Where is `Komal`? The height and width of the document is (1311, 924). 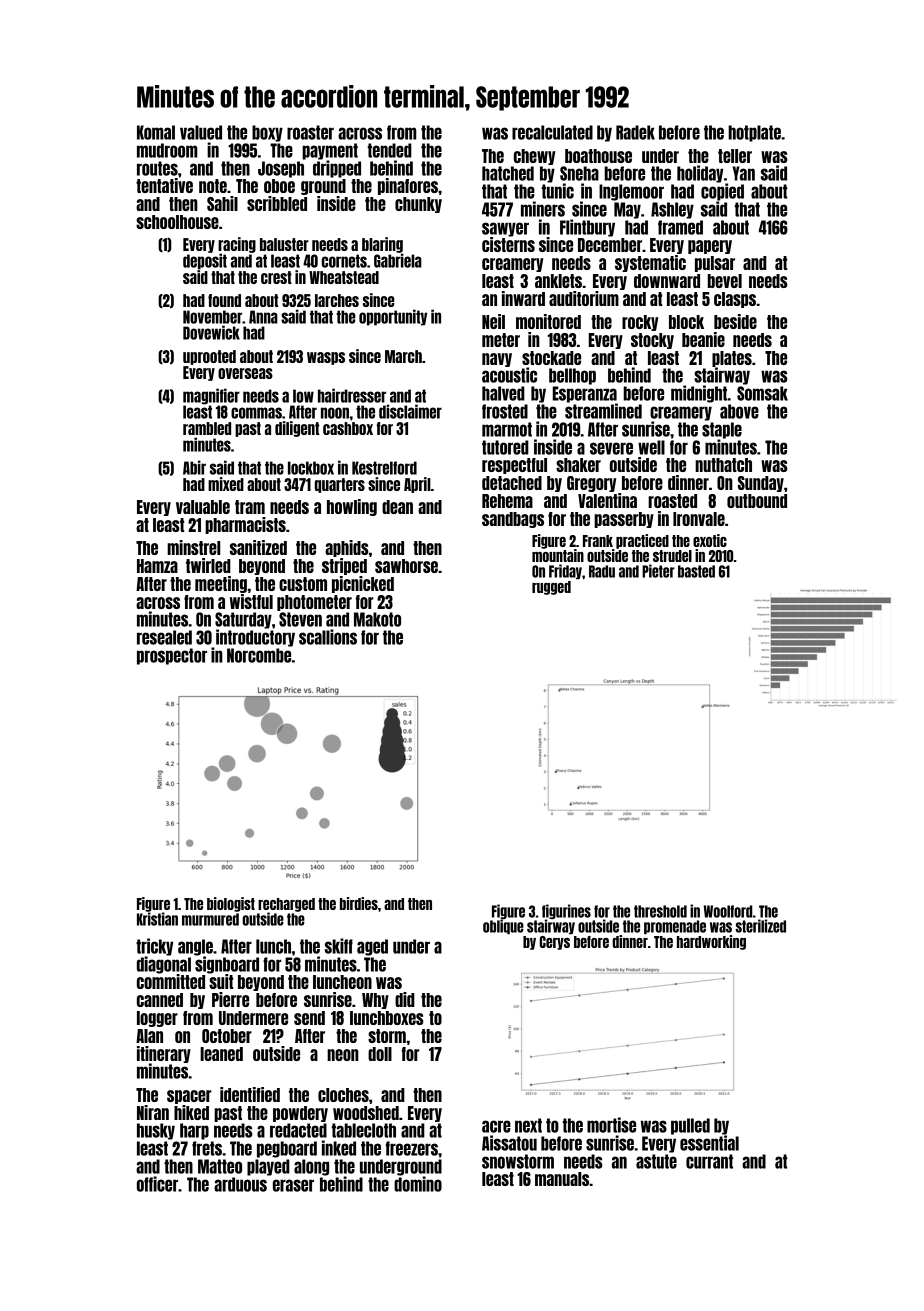
Komal is located at coordinates (156, 132).
